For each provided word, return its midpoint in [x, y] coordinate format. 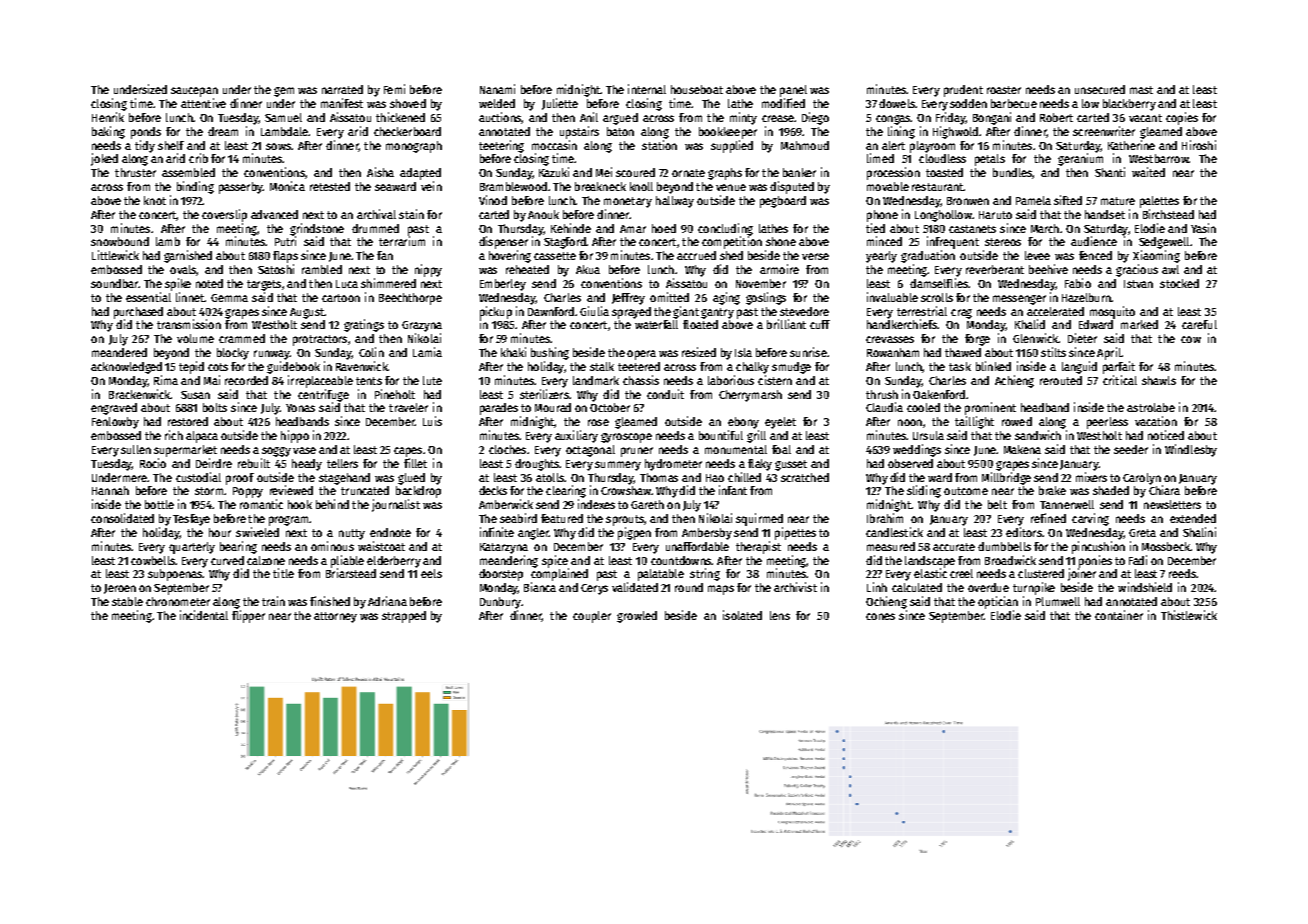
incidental [204, 615]
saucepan [194, 92]
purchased [138, 313]
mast [1141, 90]
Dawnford [551, 311]
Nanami [497, 89]
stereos [1003, 242]
